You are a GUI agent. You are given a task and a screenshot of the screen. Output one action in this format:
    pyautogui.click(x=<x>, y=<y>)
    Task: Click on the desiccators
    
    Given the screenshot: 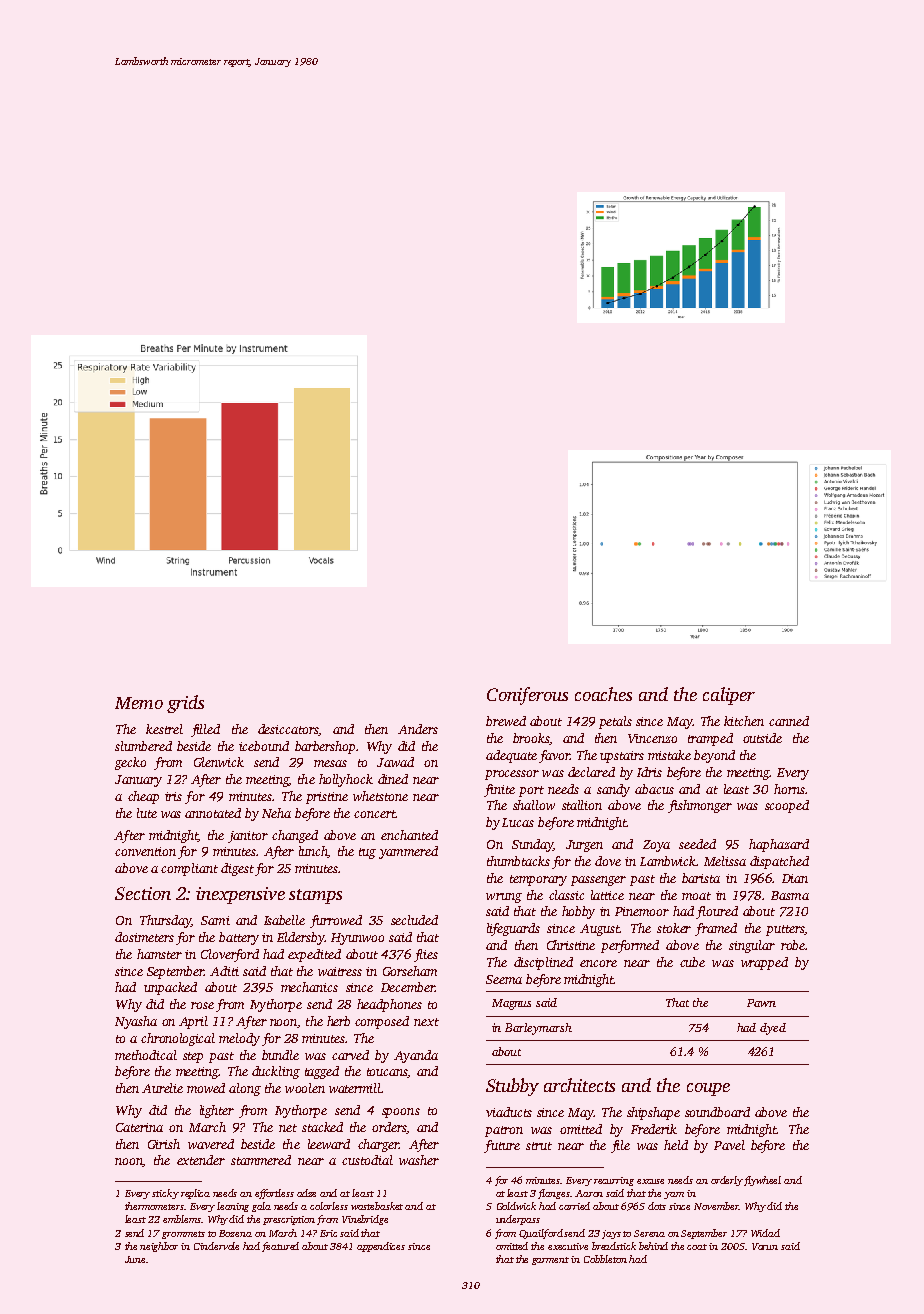 What is the action you would take?
    pyautogui.click(x=288, y=729)
